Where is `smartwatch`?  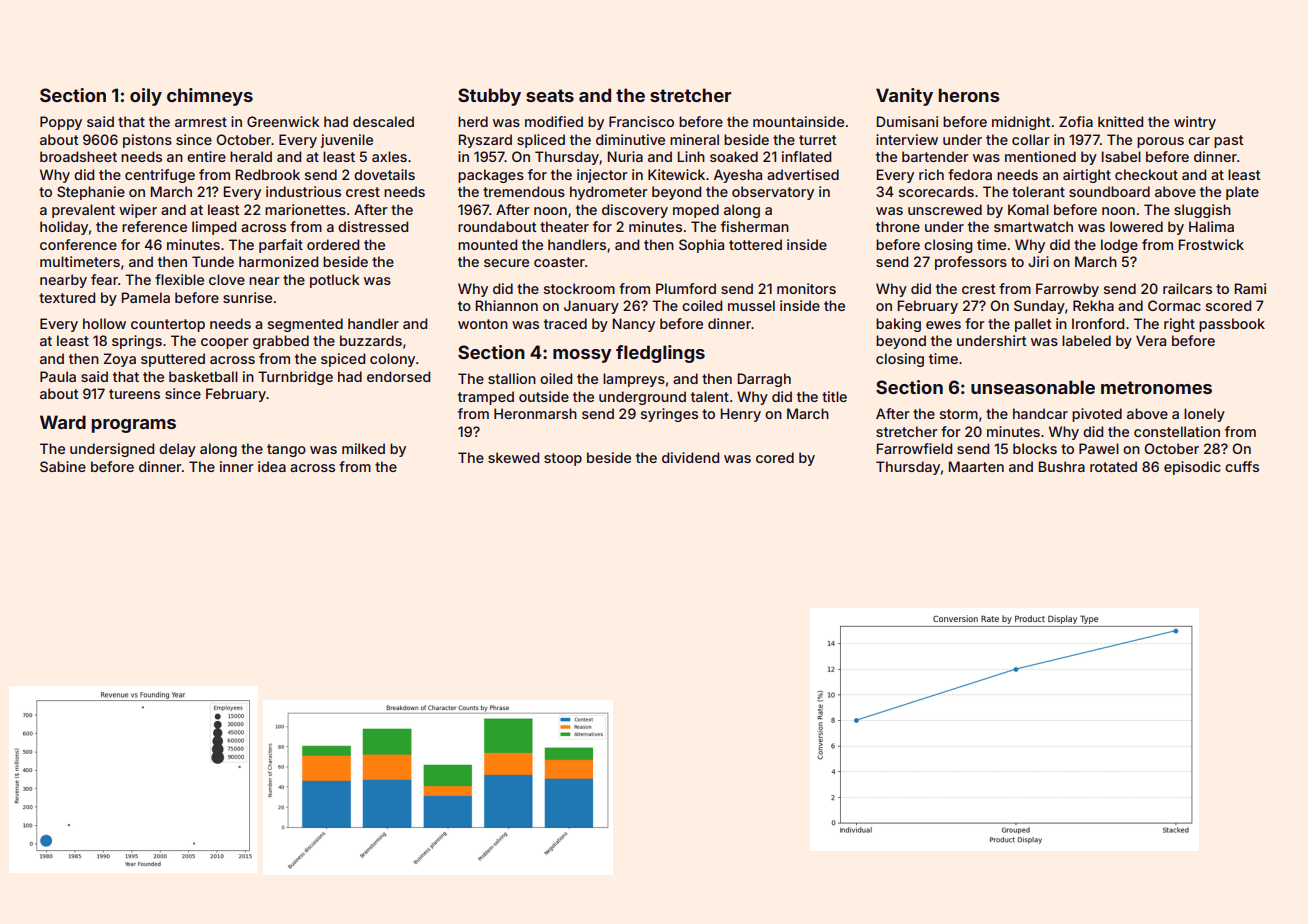 smartwatch is located at coordinates (1033, 226).
